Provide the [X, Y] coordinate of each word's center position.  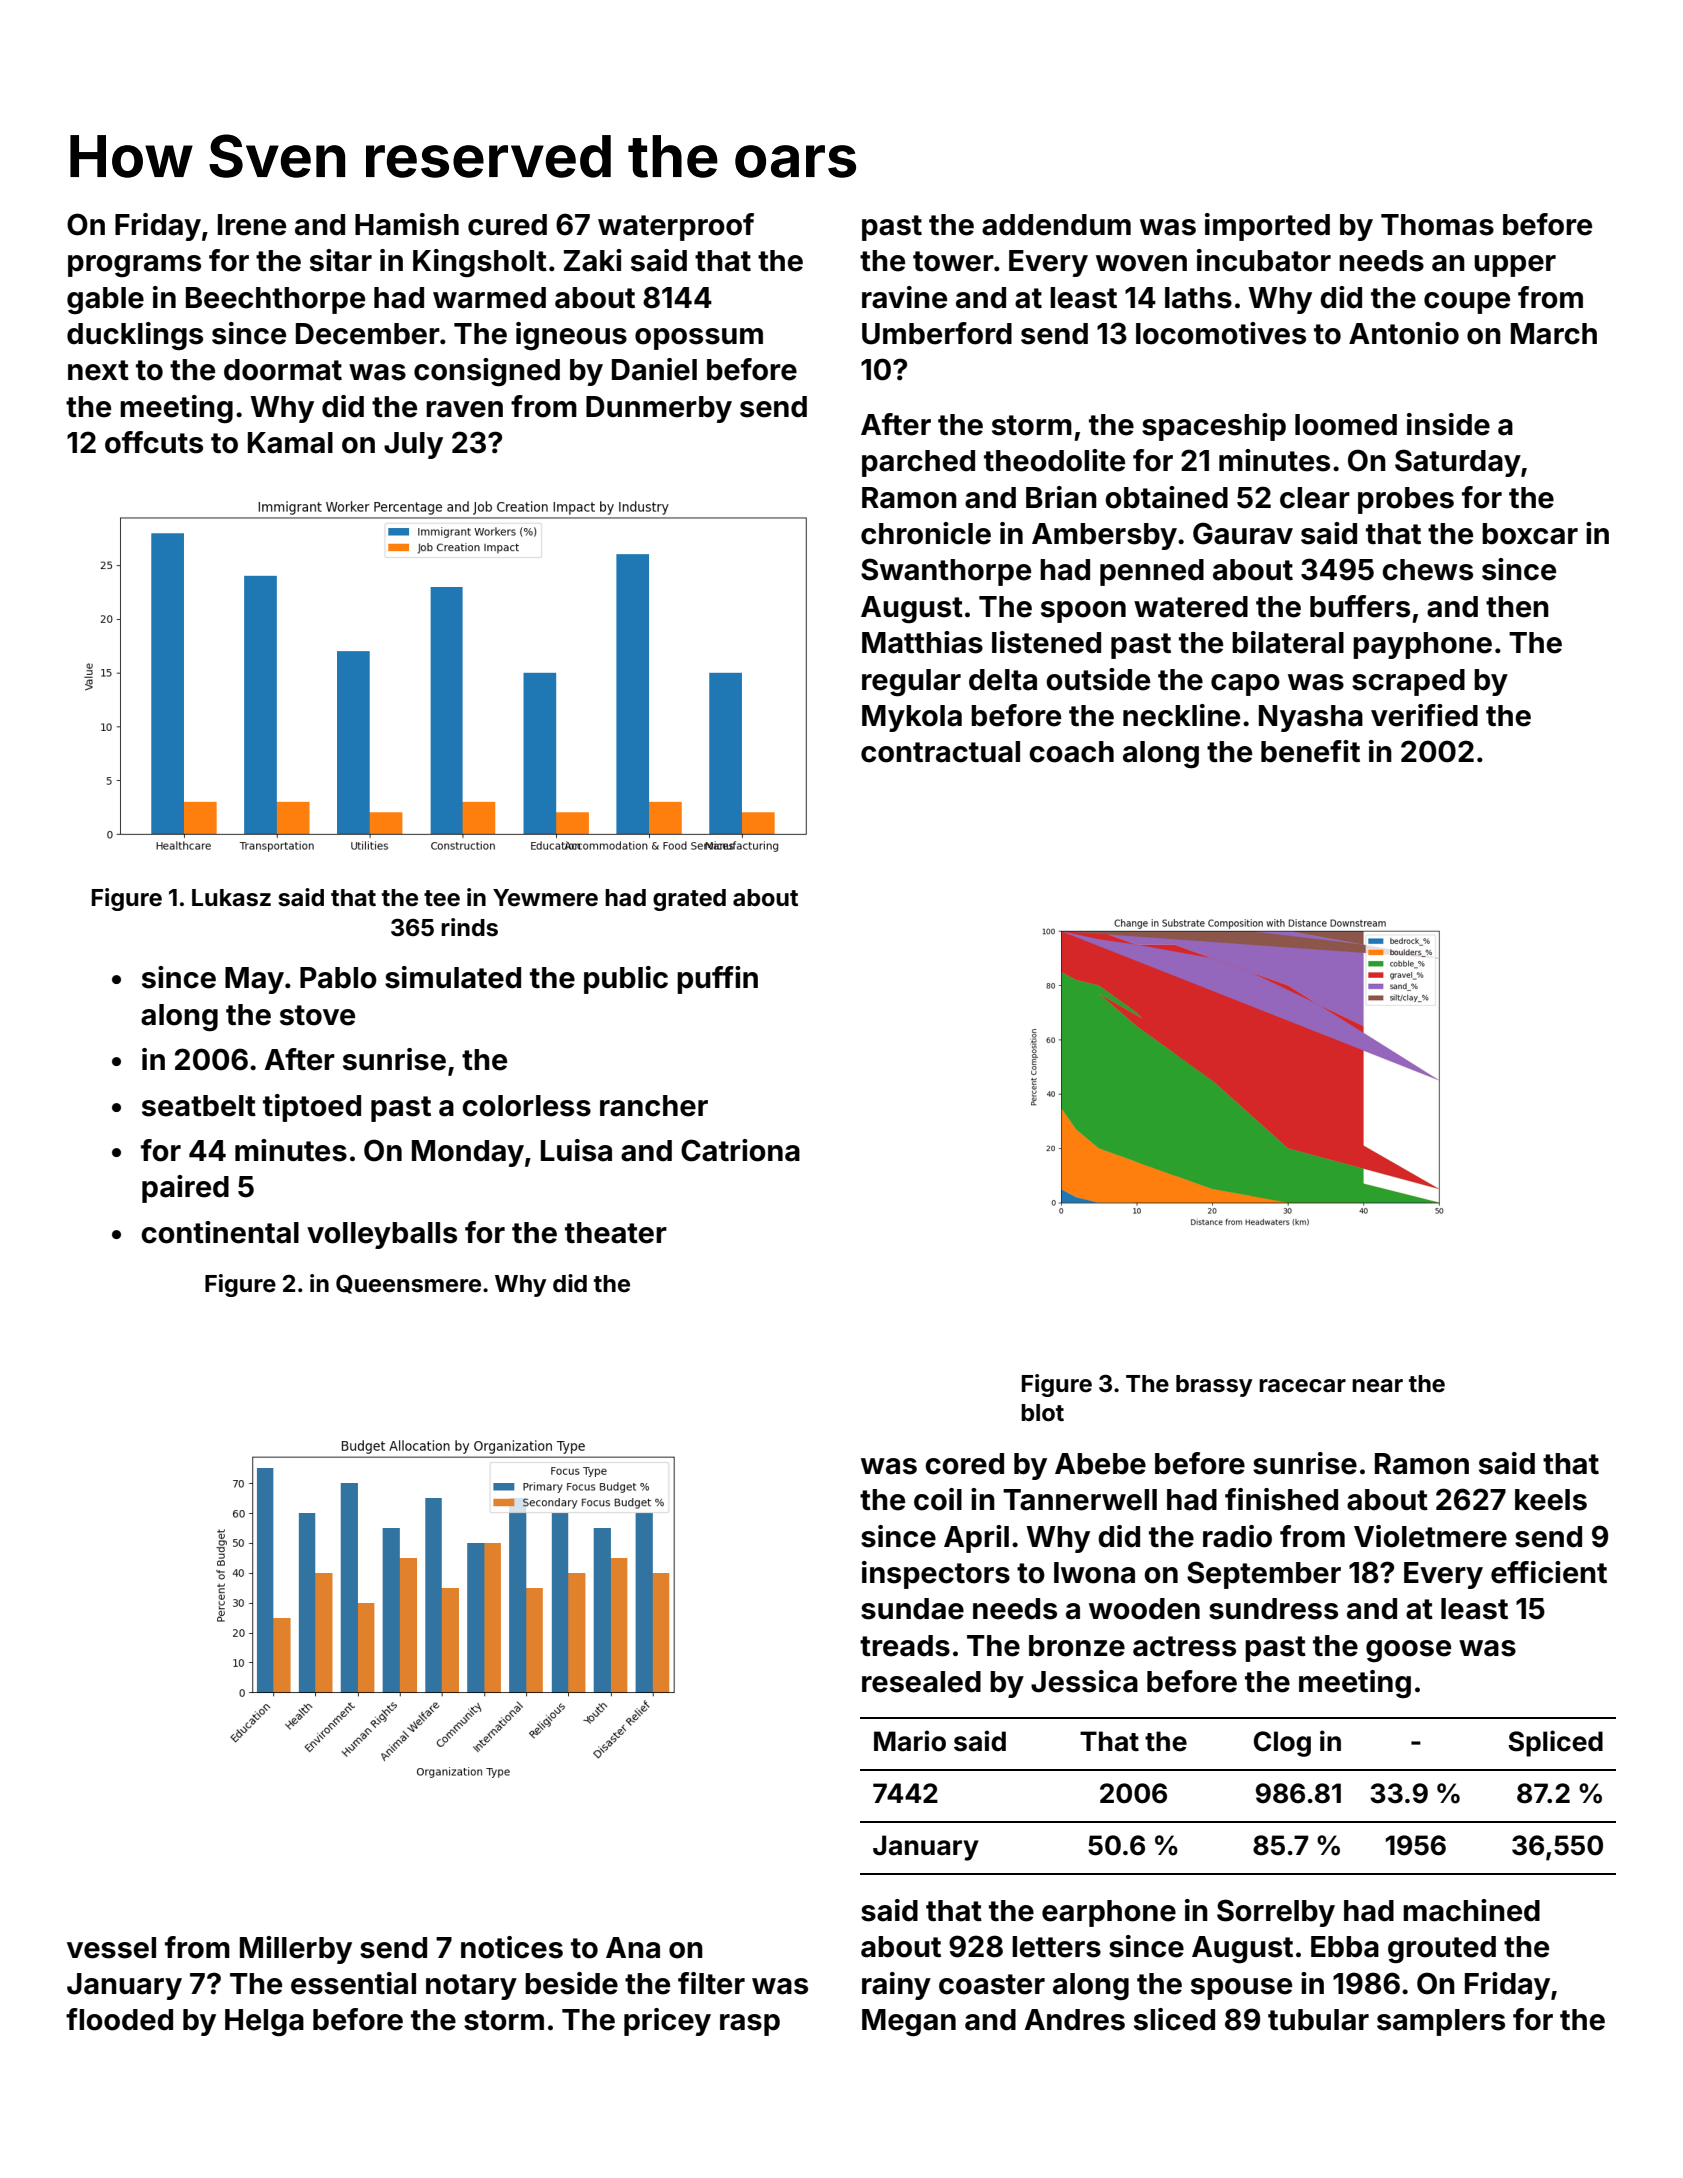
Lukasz [231, 898]
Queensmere [408, 1284]
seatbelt [199, 1106]
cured [507, 225]
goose [1408, 1651]
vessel [111, 1948]
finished [1281, 1499]
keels [1551, 1500]
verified [1424, 715]
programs [134, 266]
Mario [910, 1741]
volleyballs [382, 1235]
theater [616, 1233]
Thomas [1437, 225]
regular [911, 683]
